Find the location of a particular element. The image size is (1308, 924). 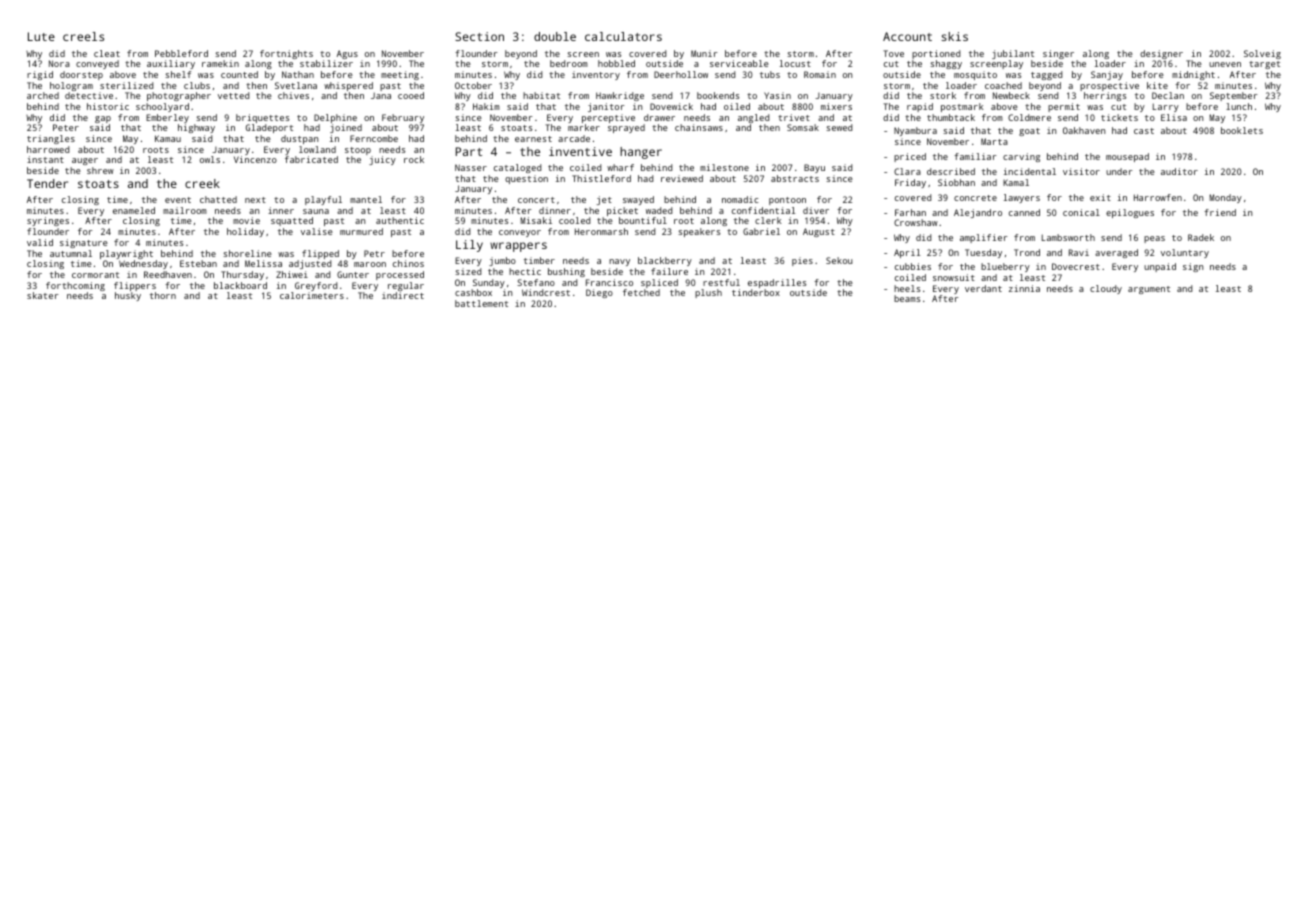

jubilant is located at coordinates (1013, 54).
